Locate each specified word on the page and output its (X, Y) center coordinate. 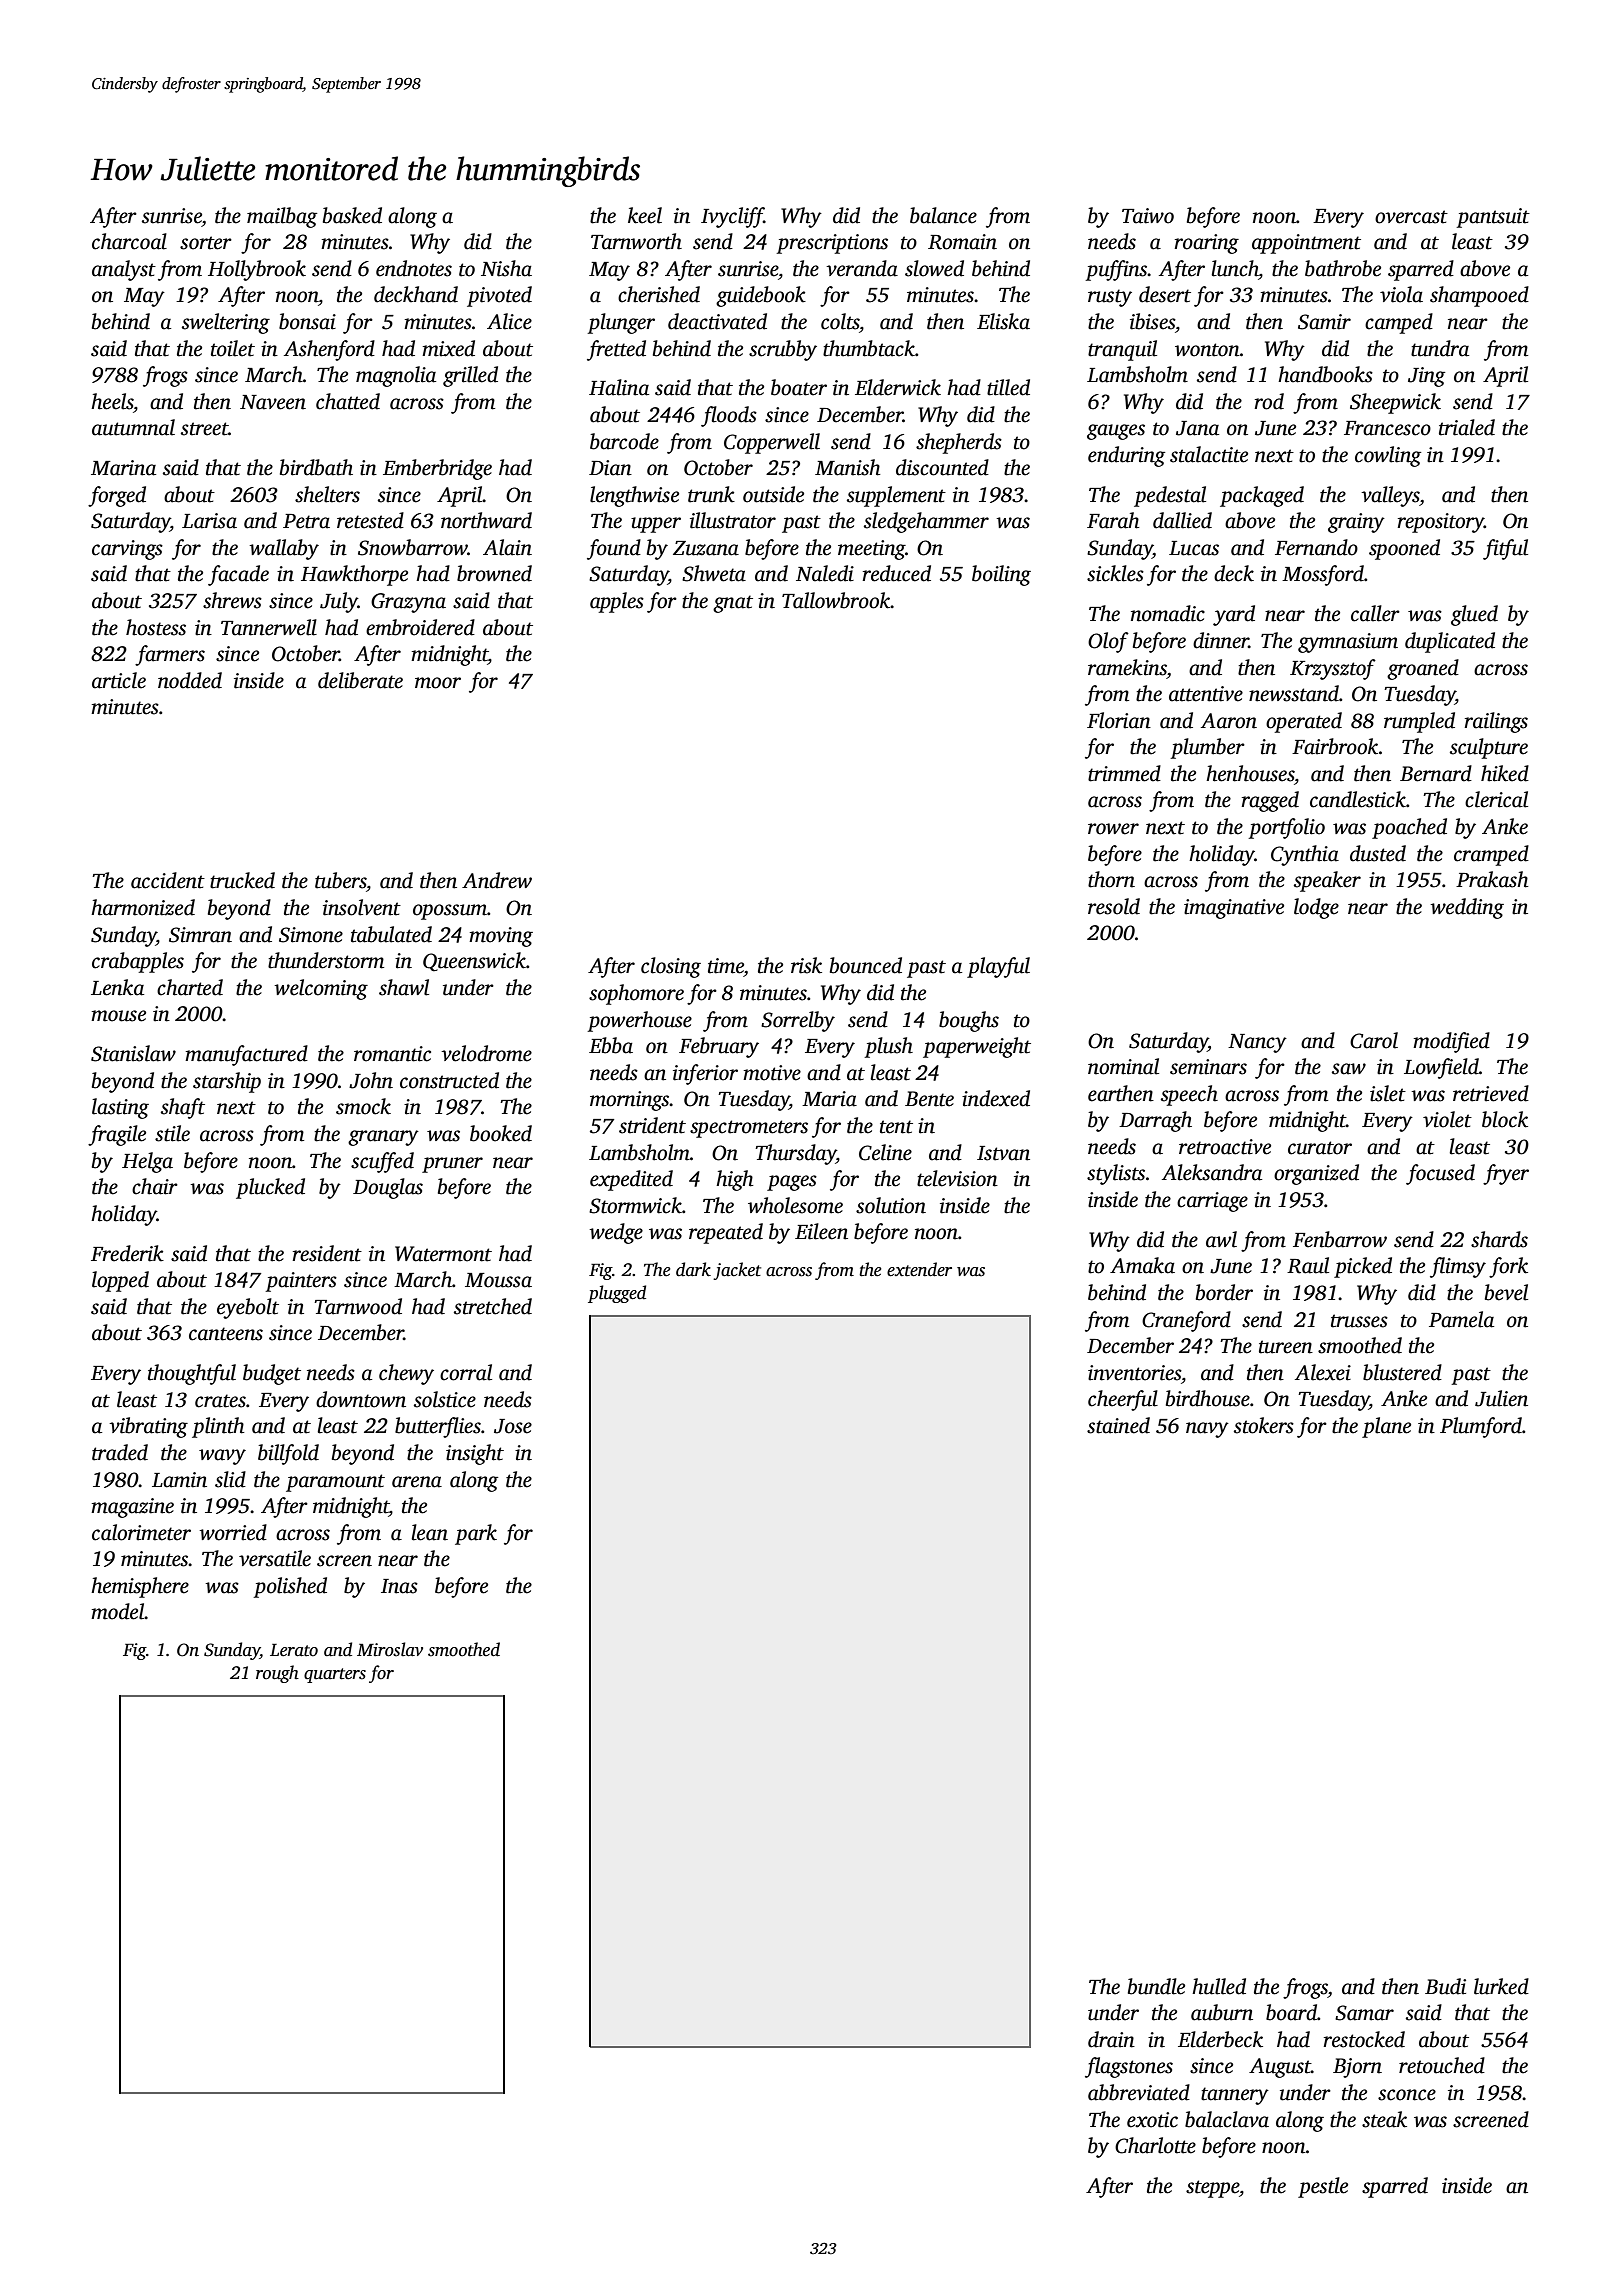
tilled (1008, 387)
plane (1386, 1427)
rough (277, 1674)
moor (438, 683)
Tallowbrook (836, 600)
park (476, 1534)
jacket (737, 1271)
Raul (1308, 1265)
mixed (448, 348)
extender (919, 1269)
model (118, 1611)
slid (230, 1479)
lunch (1235, 268)
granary (383, 1138)
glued (1474, 615)
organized (1316, 1174)
